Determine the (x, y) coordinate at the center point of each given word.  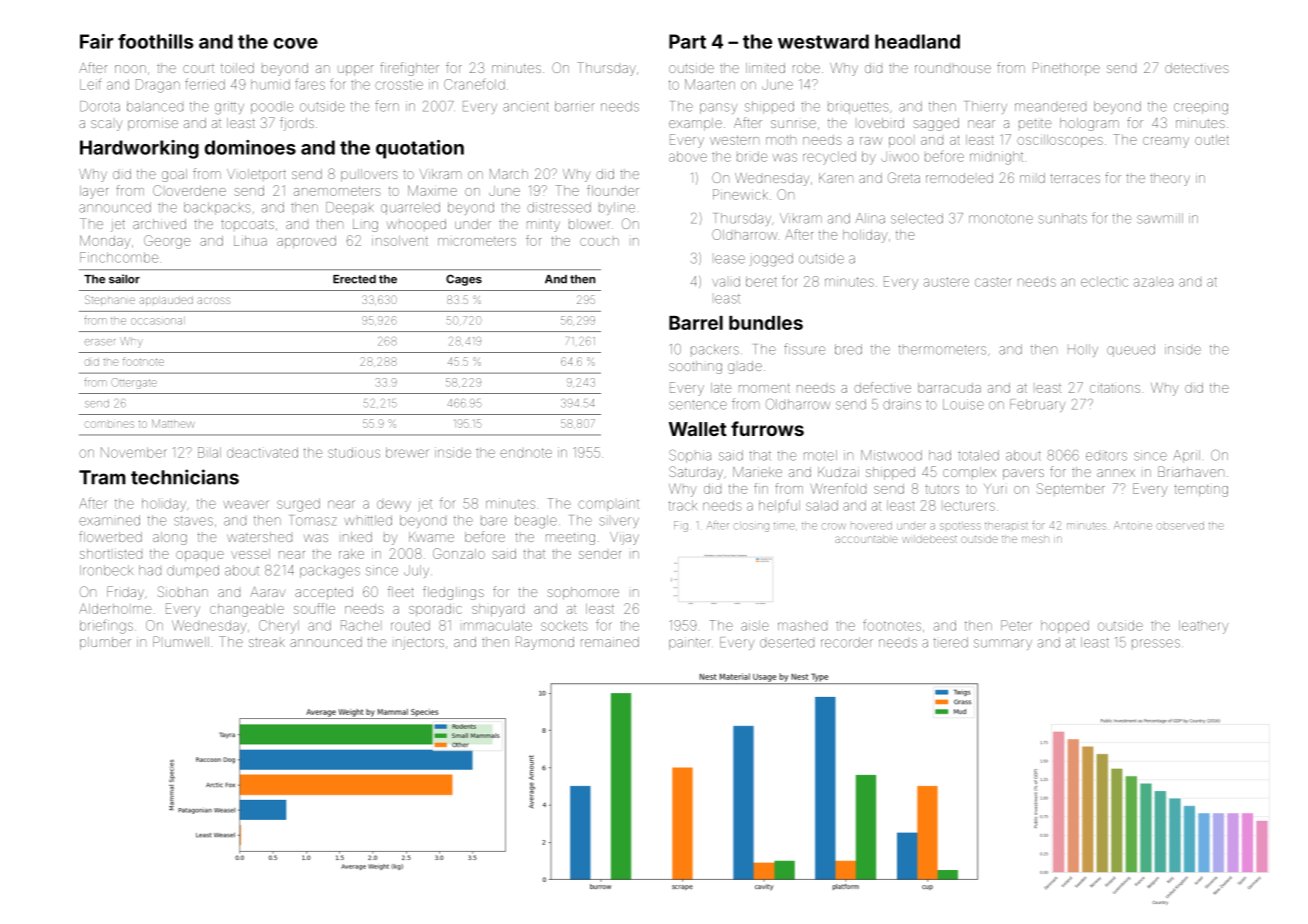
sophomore (583, 593)
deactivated (262, 452)
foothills (155, 41)
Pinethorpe (1066, 69)
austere (946, 282)
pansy (718, 108)
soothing (695, 367)
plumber (105, 643)
